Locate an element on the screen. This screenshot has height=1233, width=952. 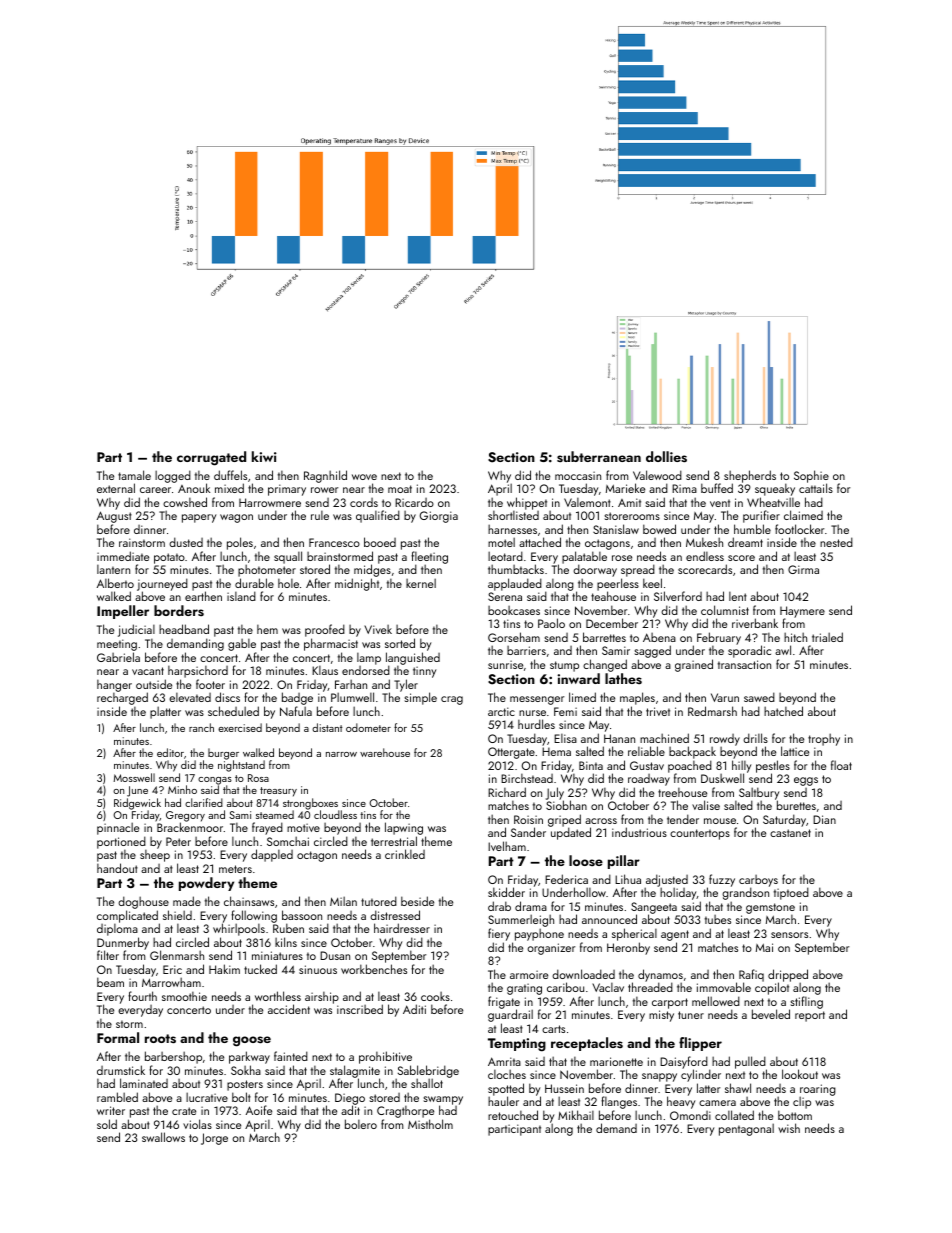
papery is located at coordinates (199, 518).
